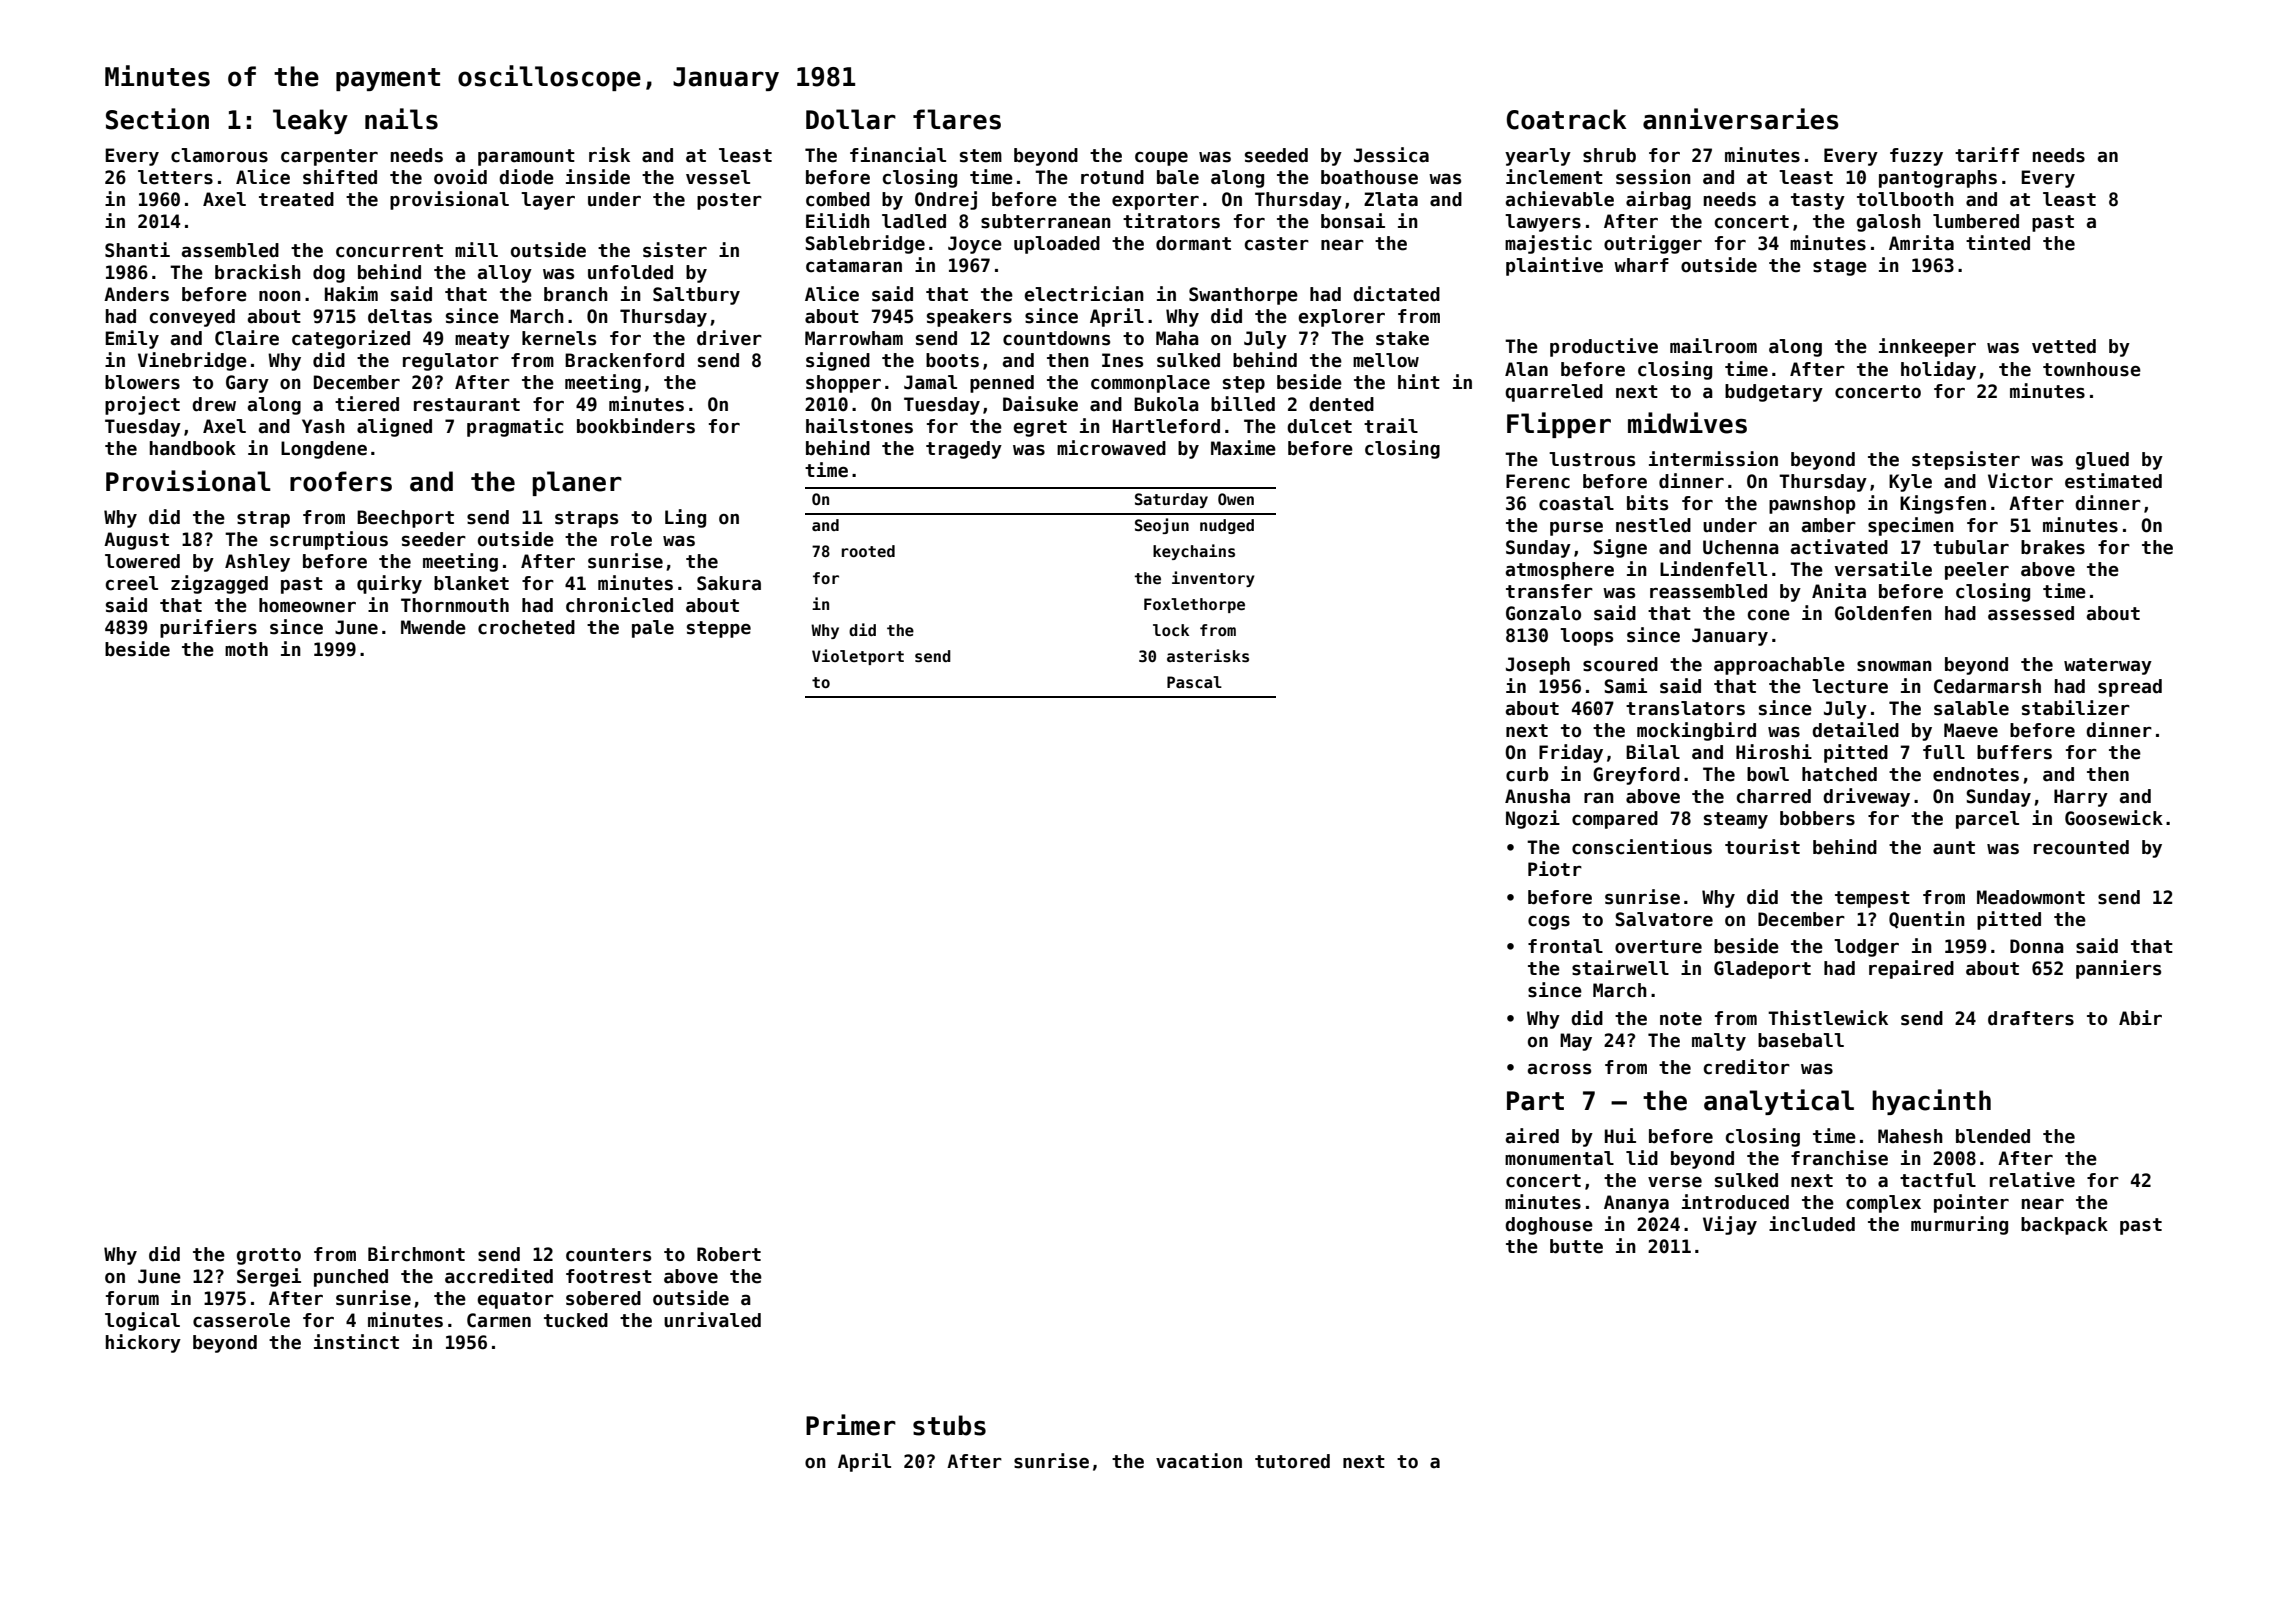  What do you see at coordinates (142, 382) in the document?
I see `blowers` at bounding box center [142, 382].
